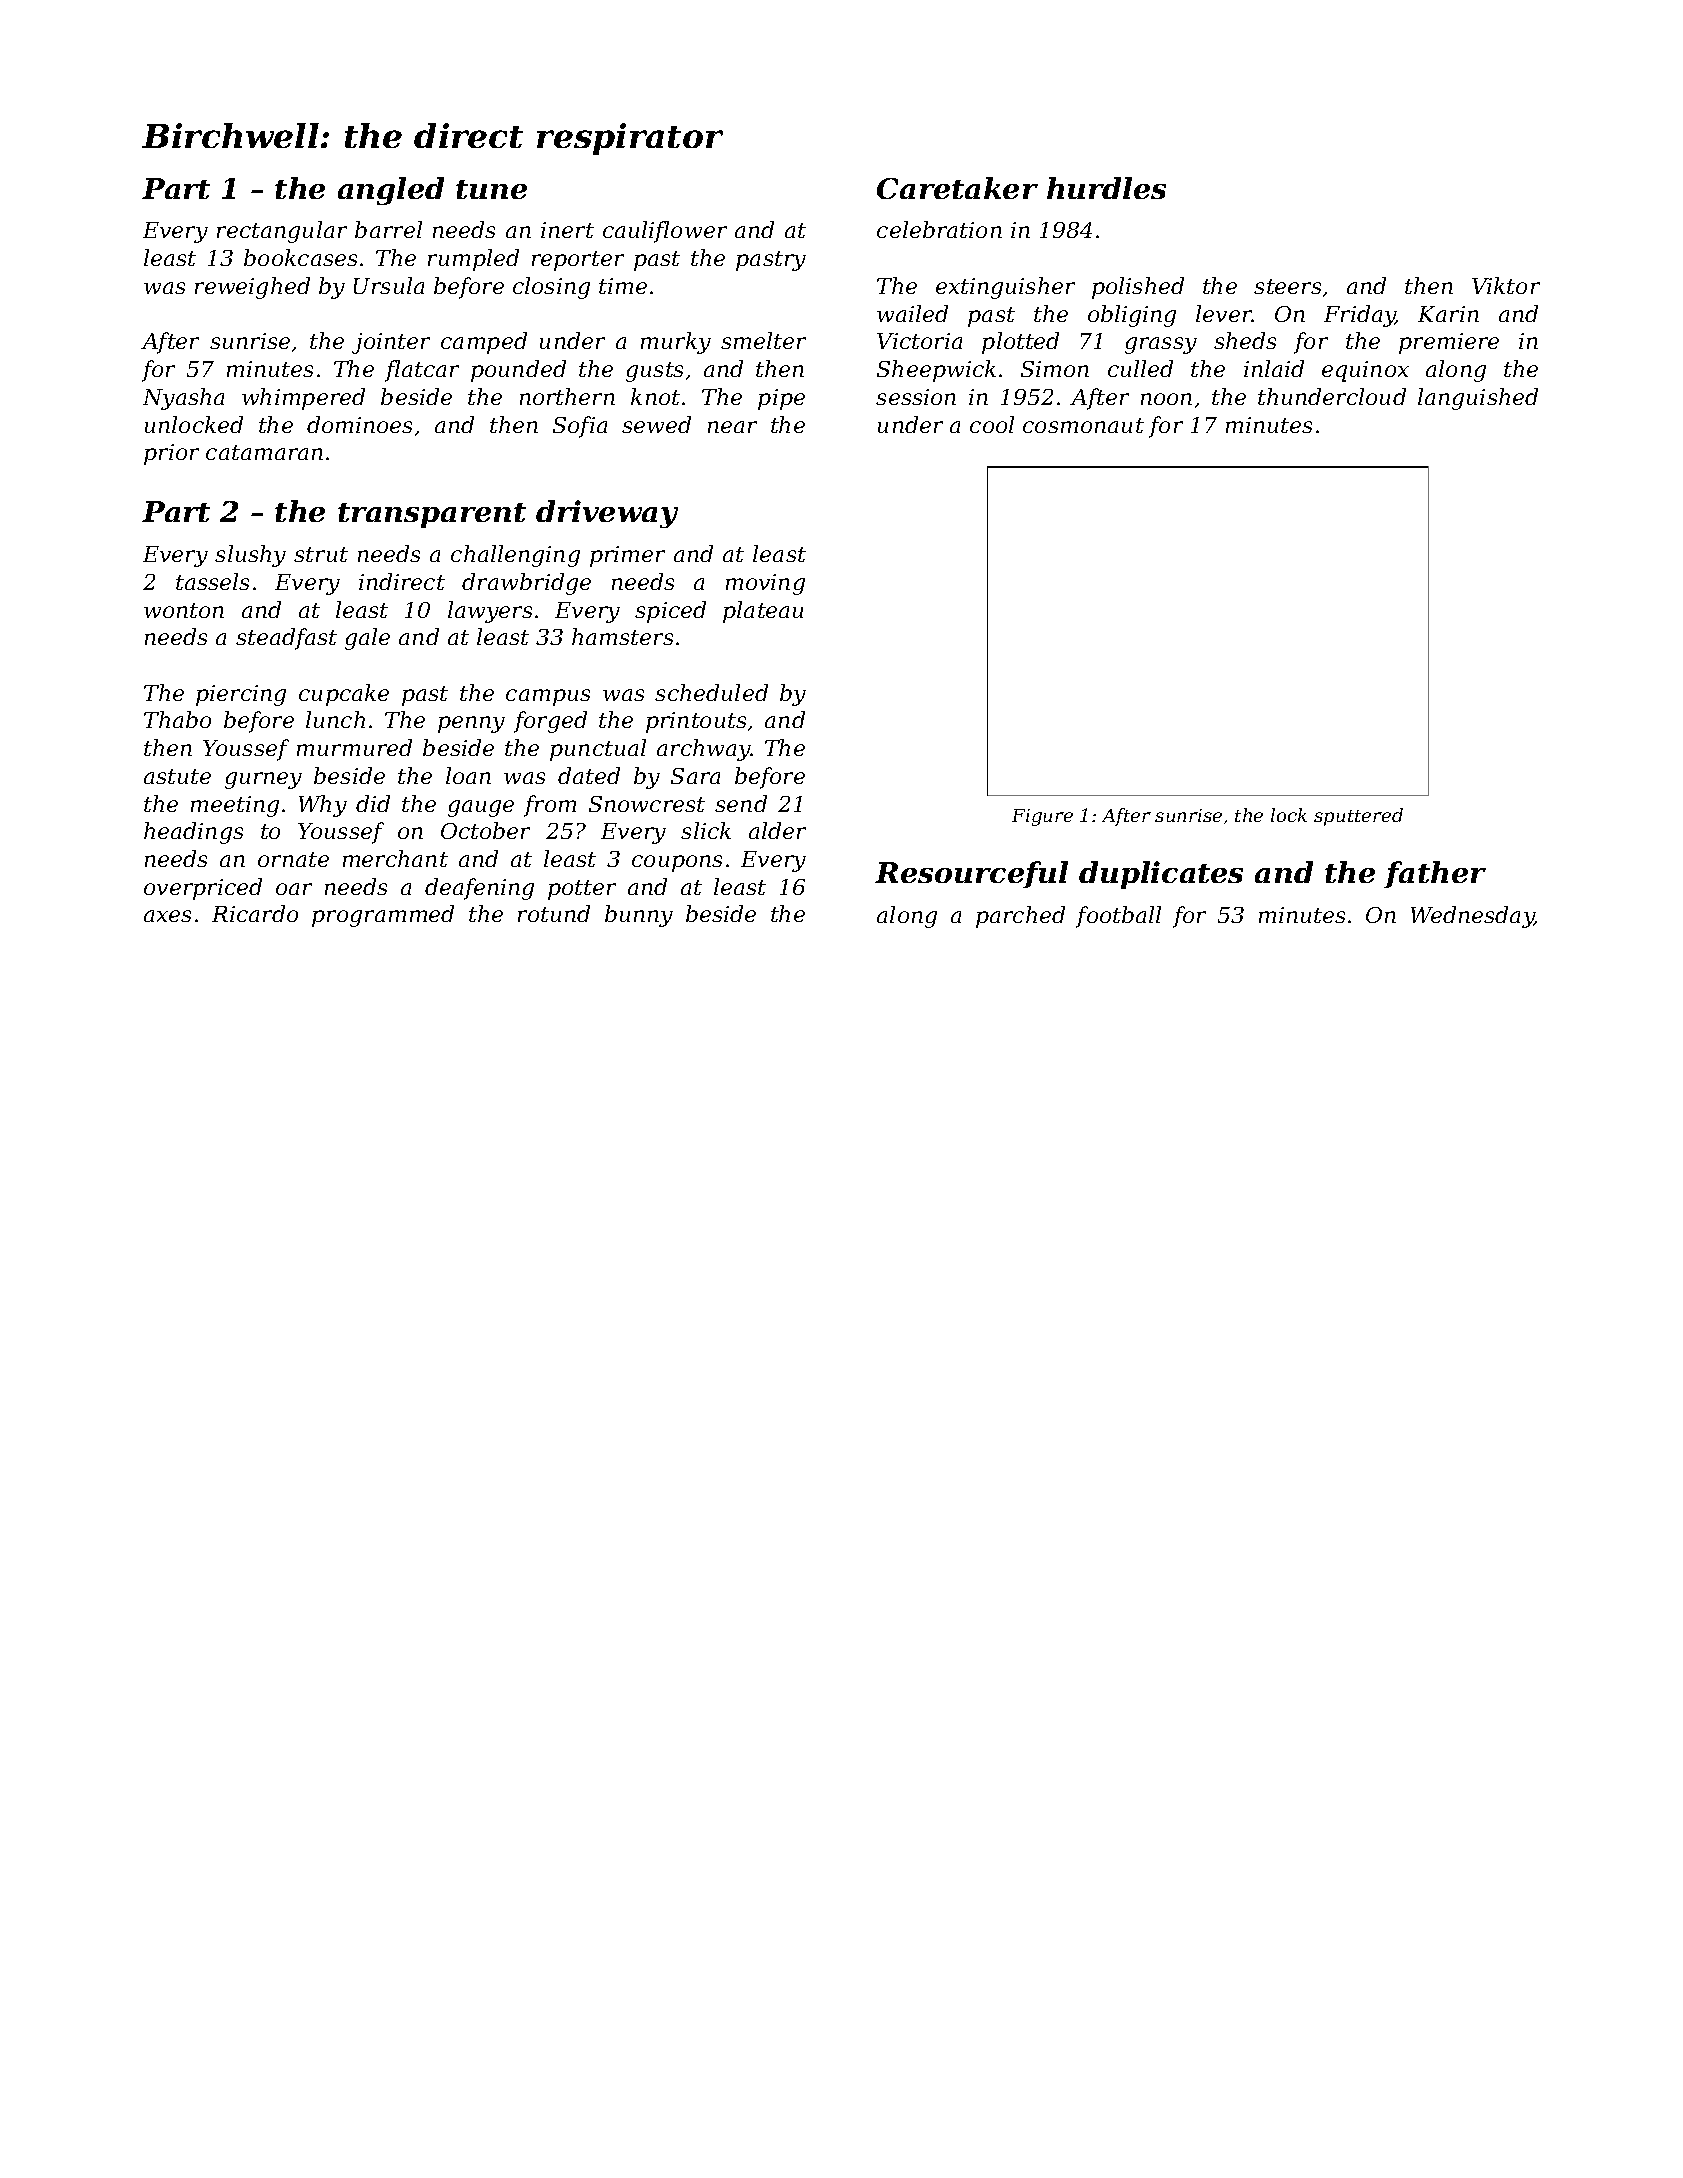 Image resolution: width=1683 pixels, height=2178 pixels. What do you see at coordinates (250, 556) in the page?
I see `slushy` at bounding box center [250, 556].
